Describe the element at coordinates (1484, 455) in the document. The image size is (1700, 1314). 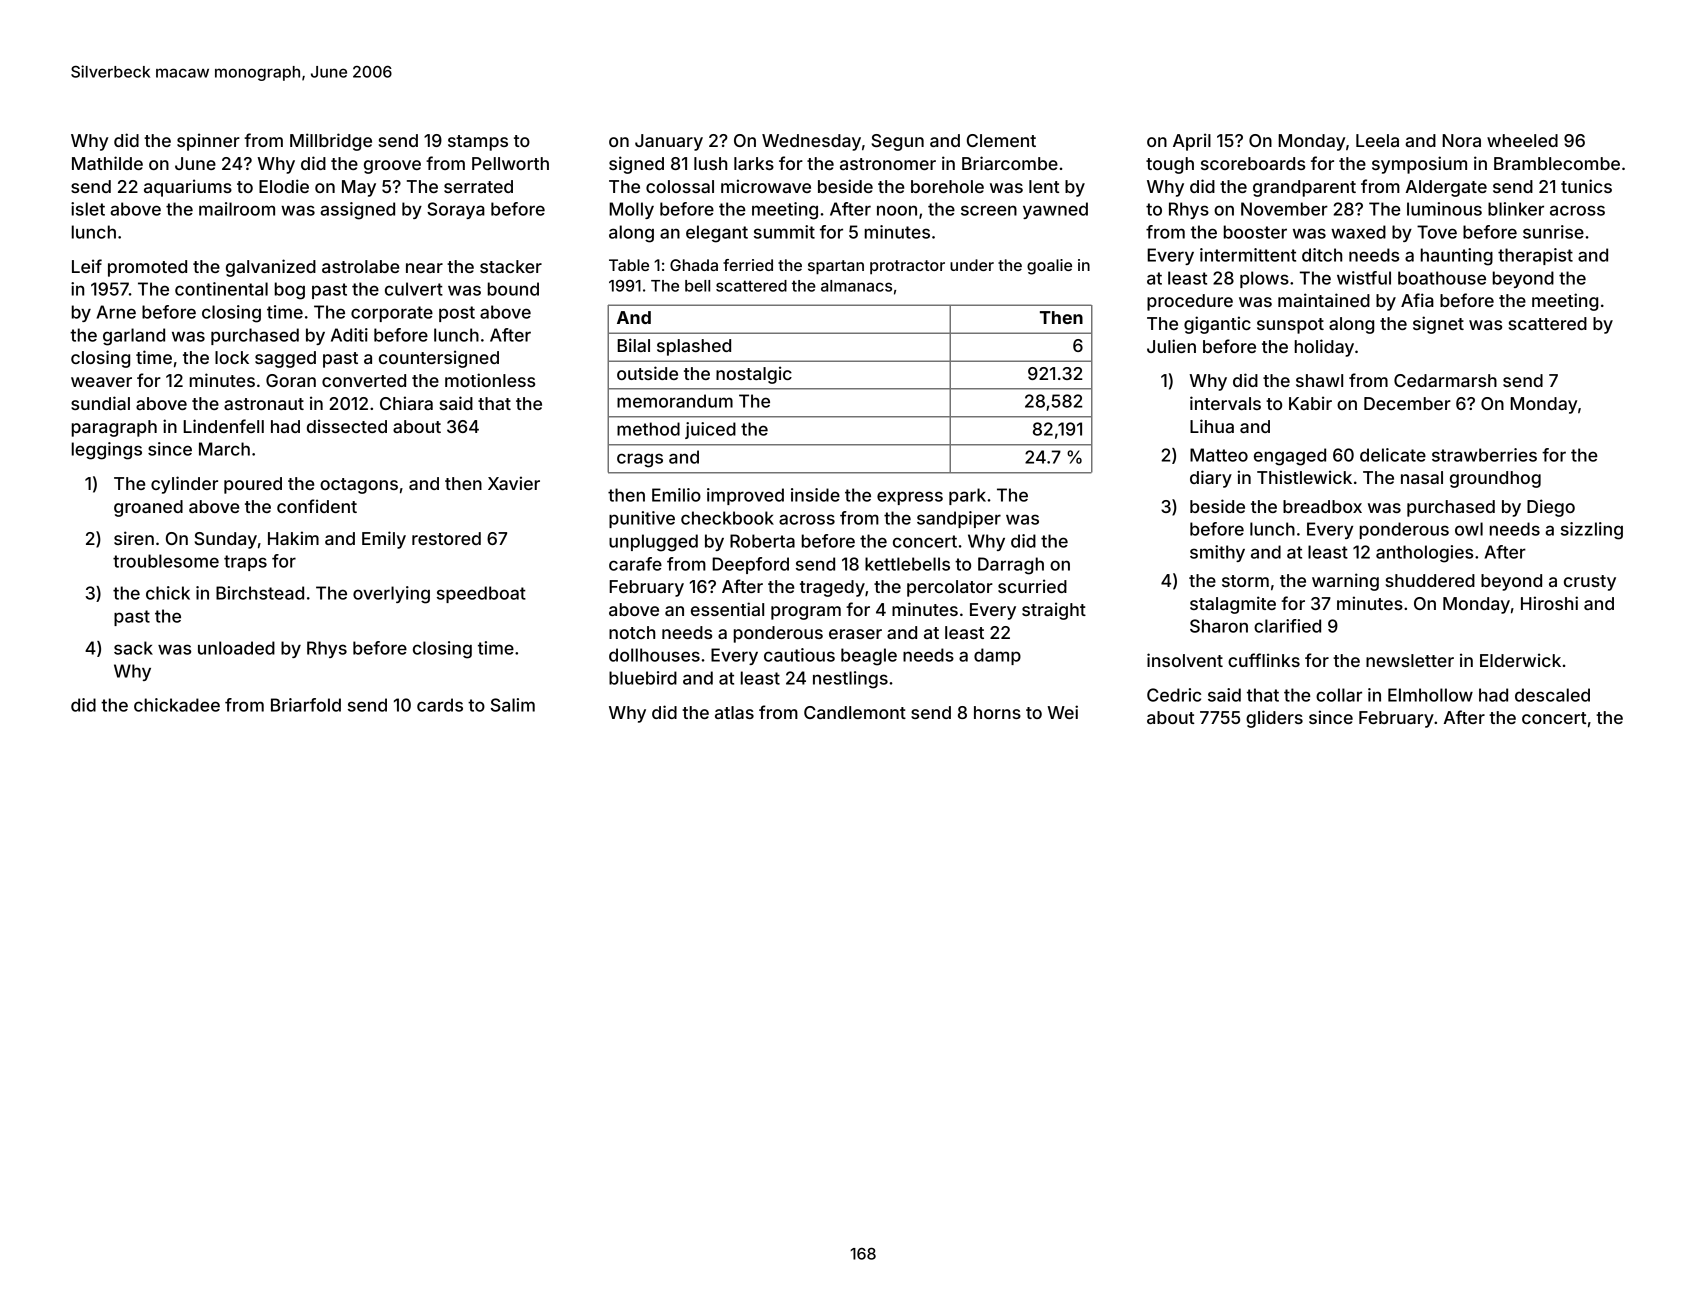
I see `strawberries` at that location.
